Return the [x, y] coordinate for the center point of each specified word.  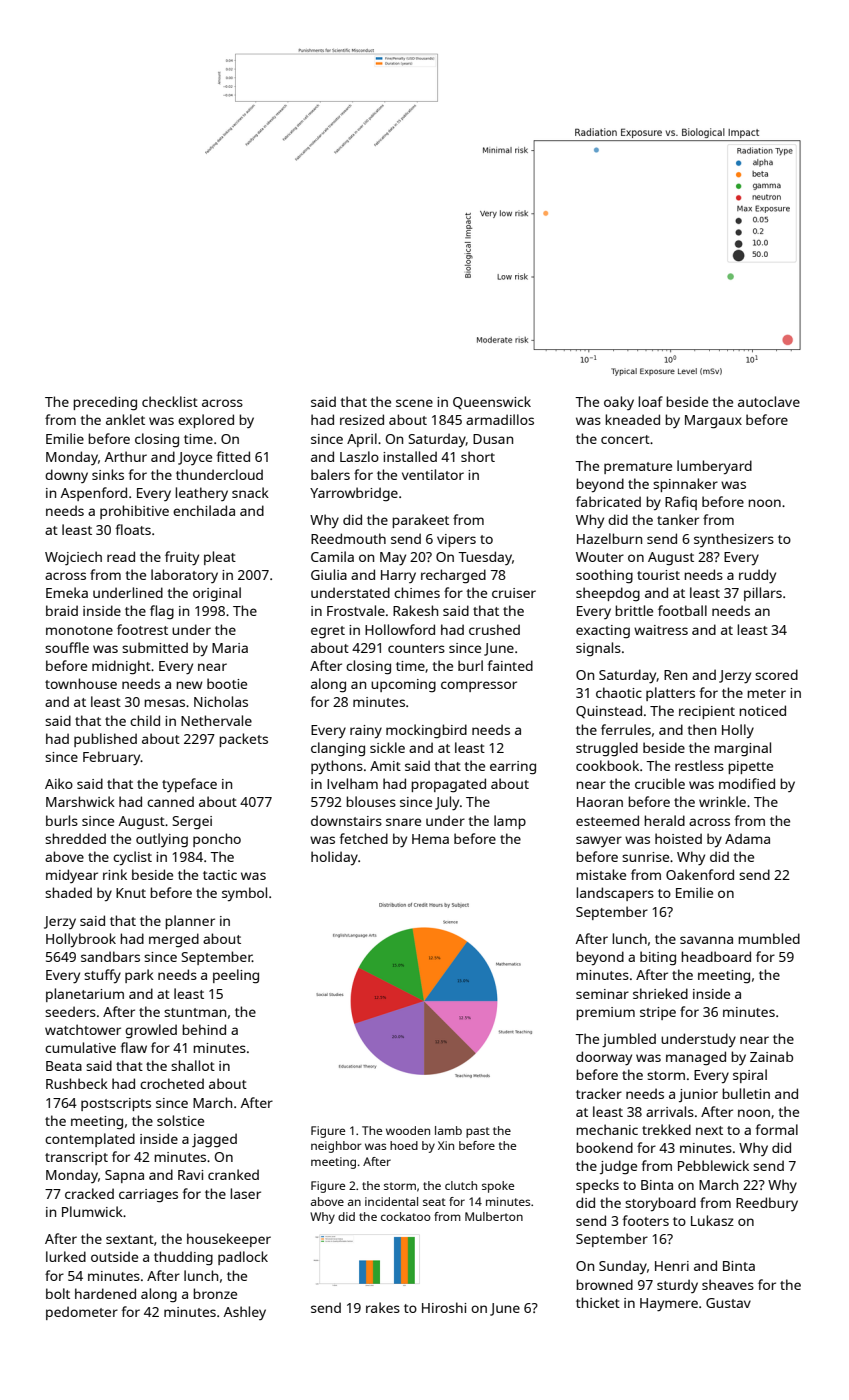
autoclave [769, 401]
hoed [404, 1145]
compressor [479, 686]
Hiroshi [444, 1307]
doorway [604, 1058]
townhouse [81, 683]
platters [670, 694]
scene [414, 403]
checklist [170, 401]
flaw [133, 1047]
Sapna [124, 1176]
